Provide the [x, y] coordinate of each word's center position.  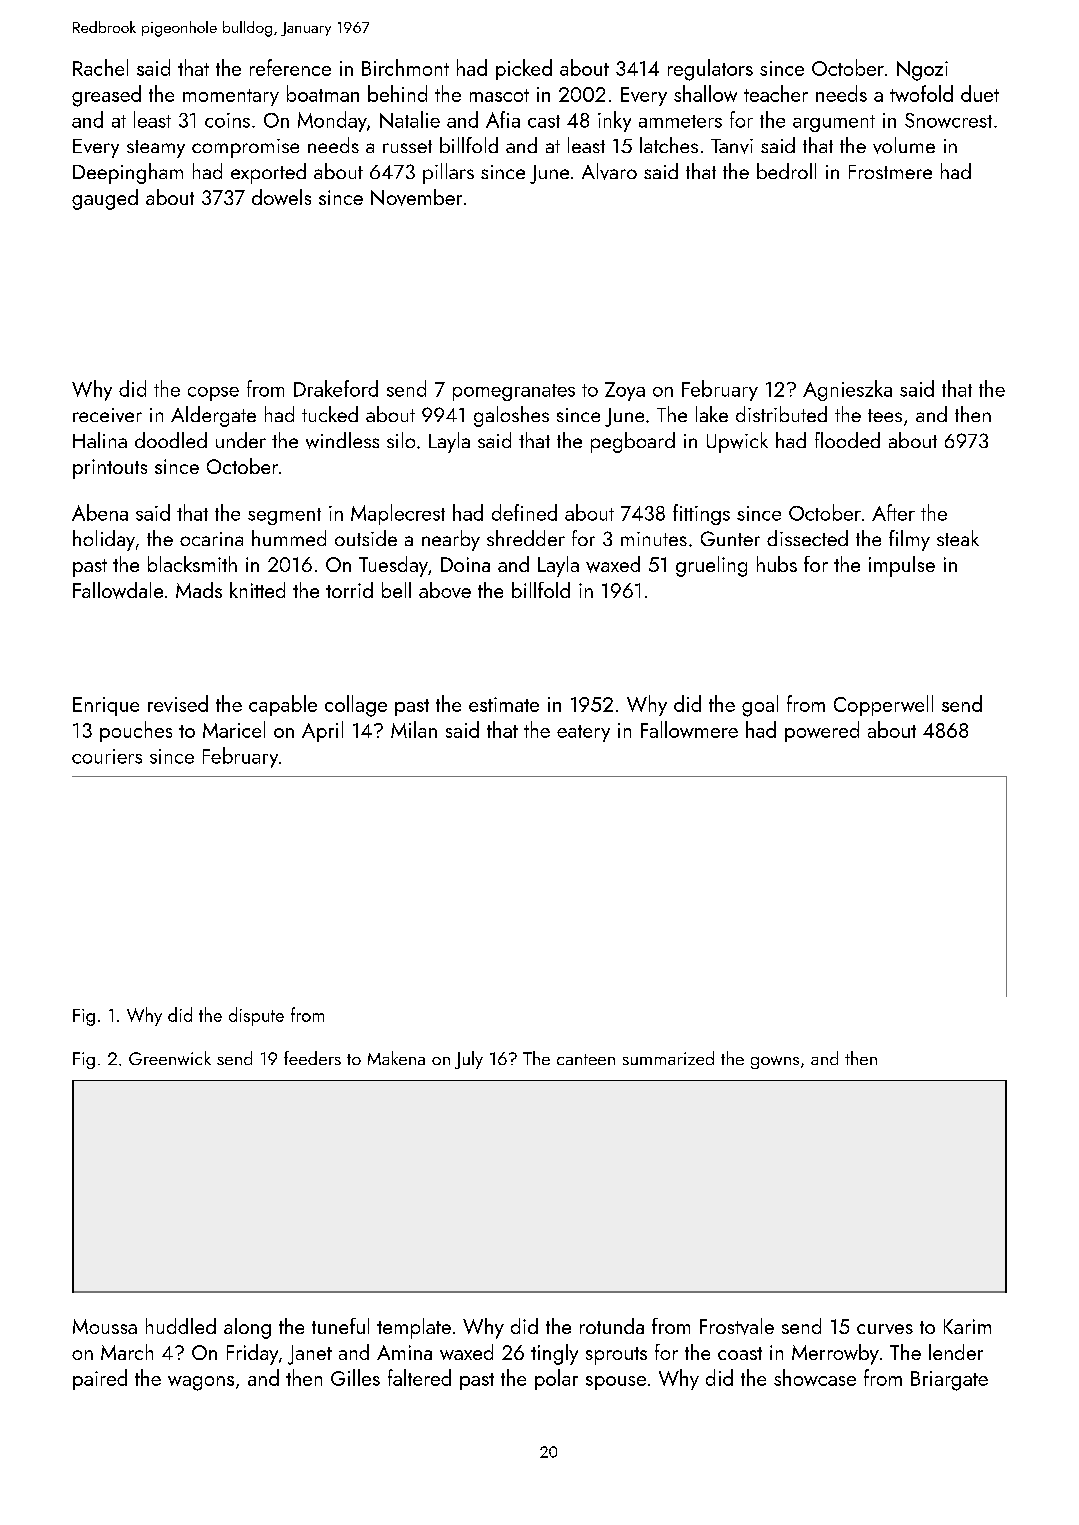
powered [822, 731]
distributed [781, 414]
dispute [256, 1016]
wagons [201, 1383]
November [416, 197]
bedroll [786, 171]
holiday [104, 540]
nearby [451, 540]
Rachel [100, 67]
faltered [419, 1377]
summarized [668, 1058]
